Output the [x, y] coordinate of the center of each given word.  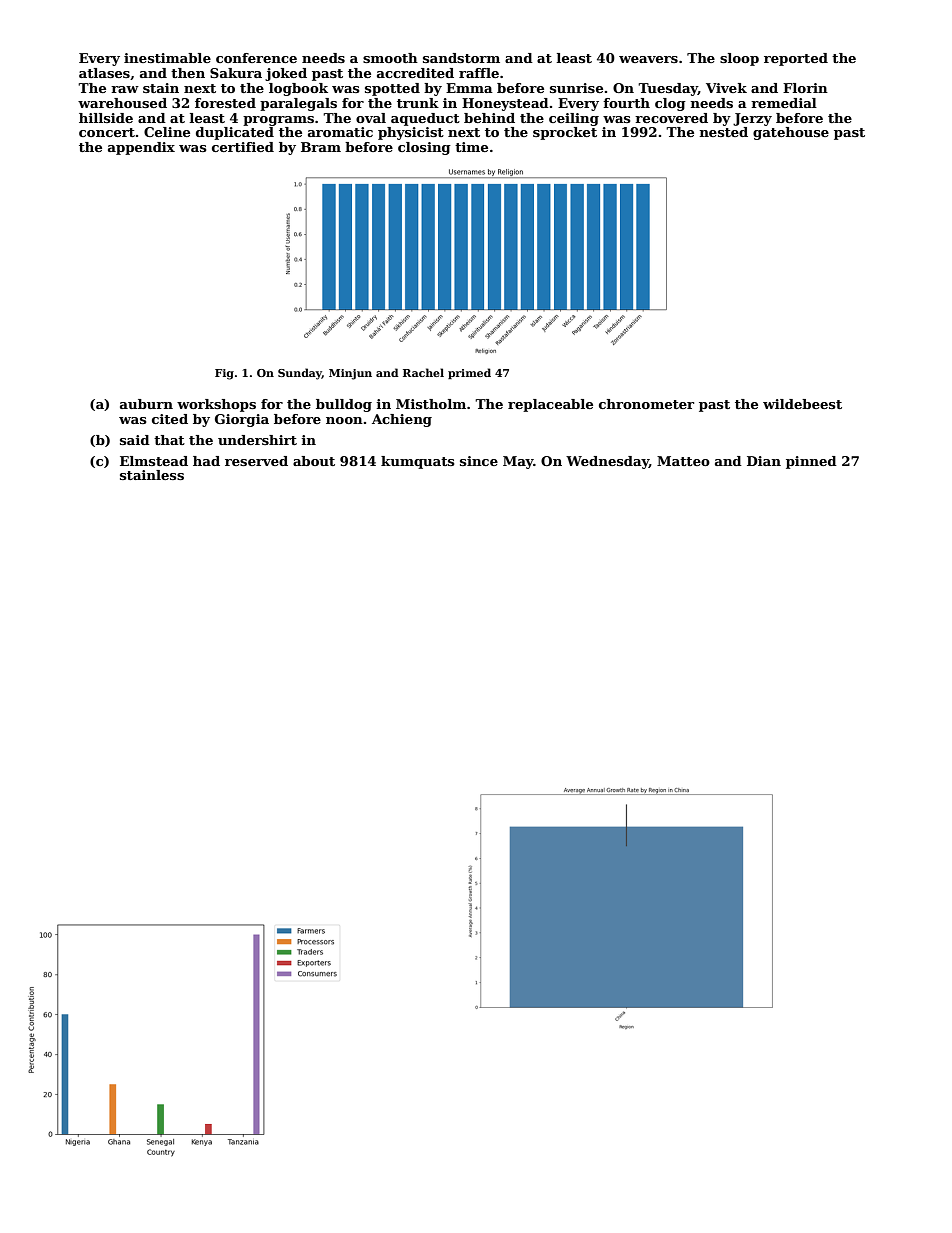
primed [469, 373]
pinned [811, 462]
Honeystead [505, 104]
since [479, 461]
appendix [141, 148]
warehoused [122, 103]
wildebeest [802, 404]
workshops [216, 405]
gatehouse [791, 133]
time [471, 147]
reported [796, 59]
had [206, 461]
